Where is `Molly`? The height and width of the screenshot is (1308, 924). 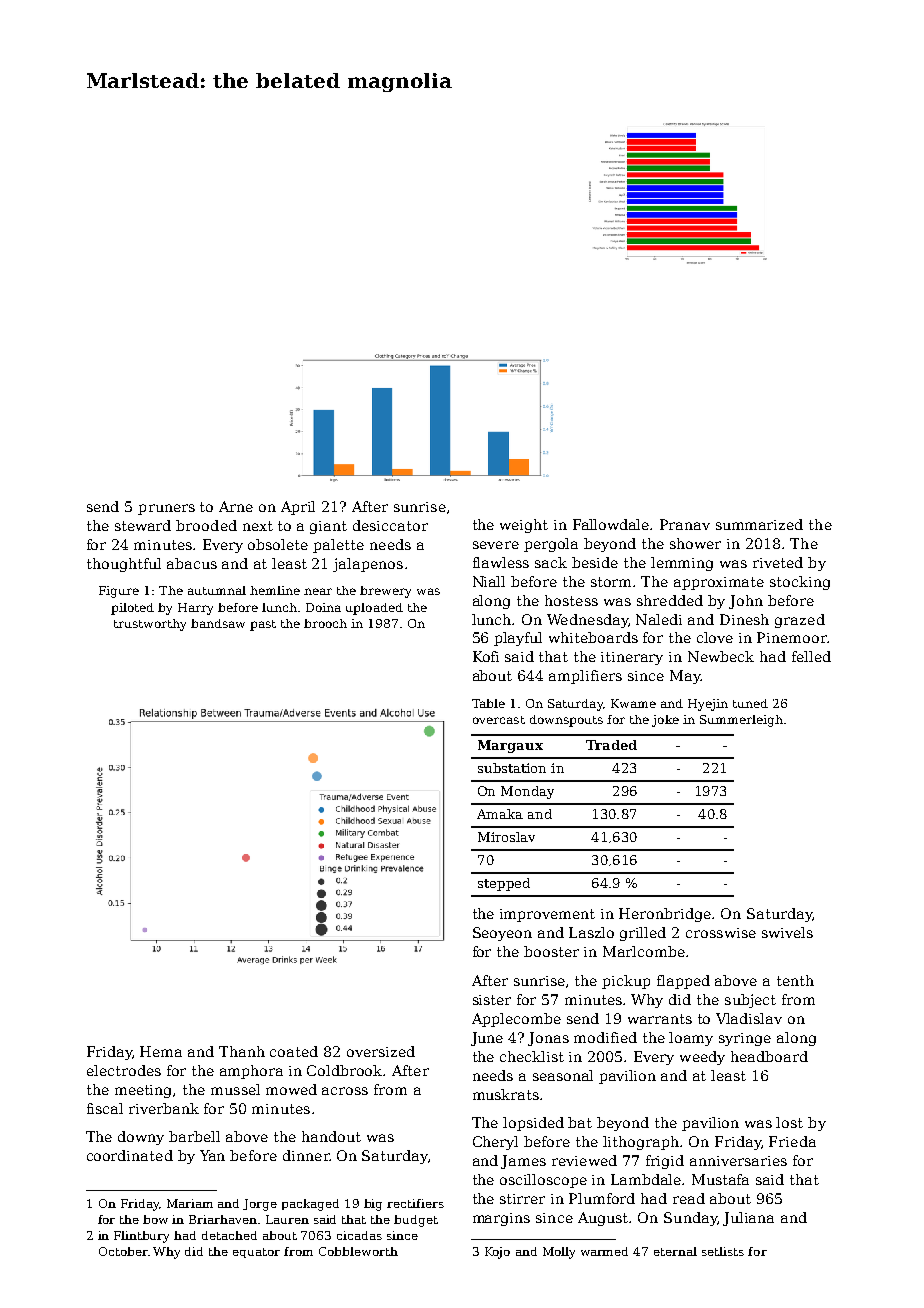 Molly is located at coordinates (559, 1253).
